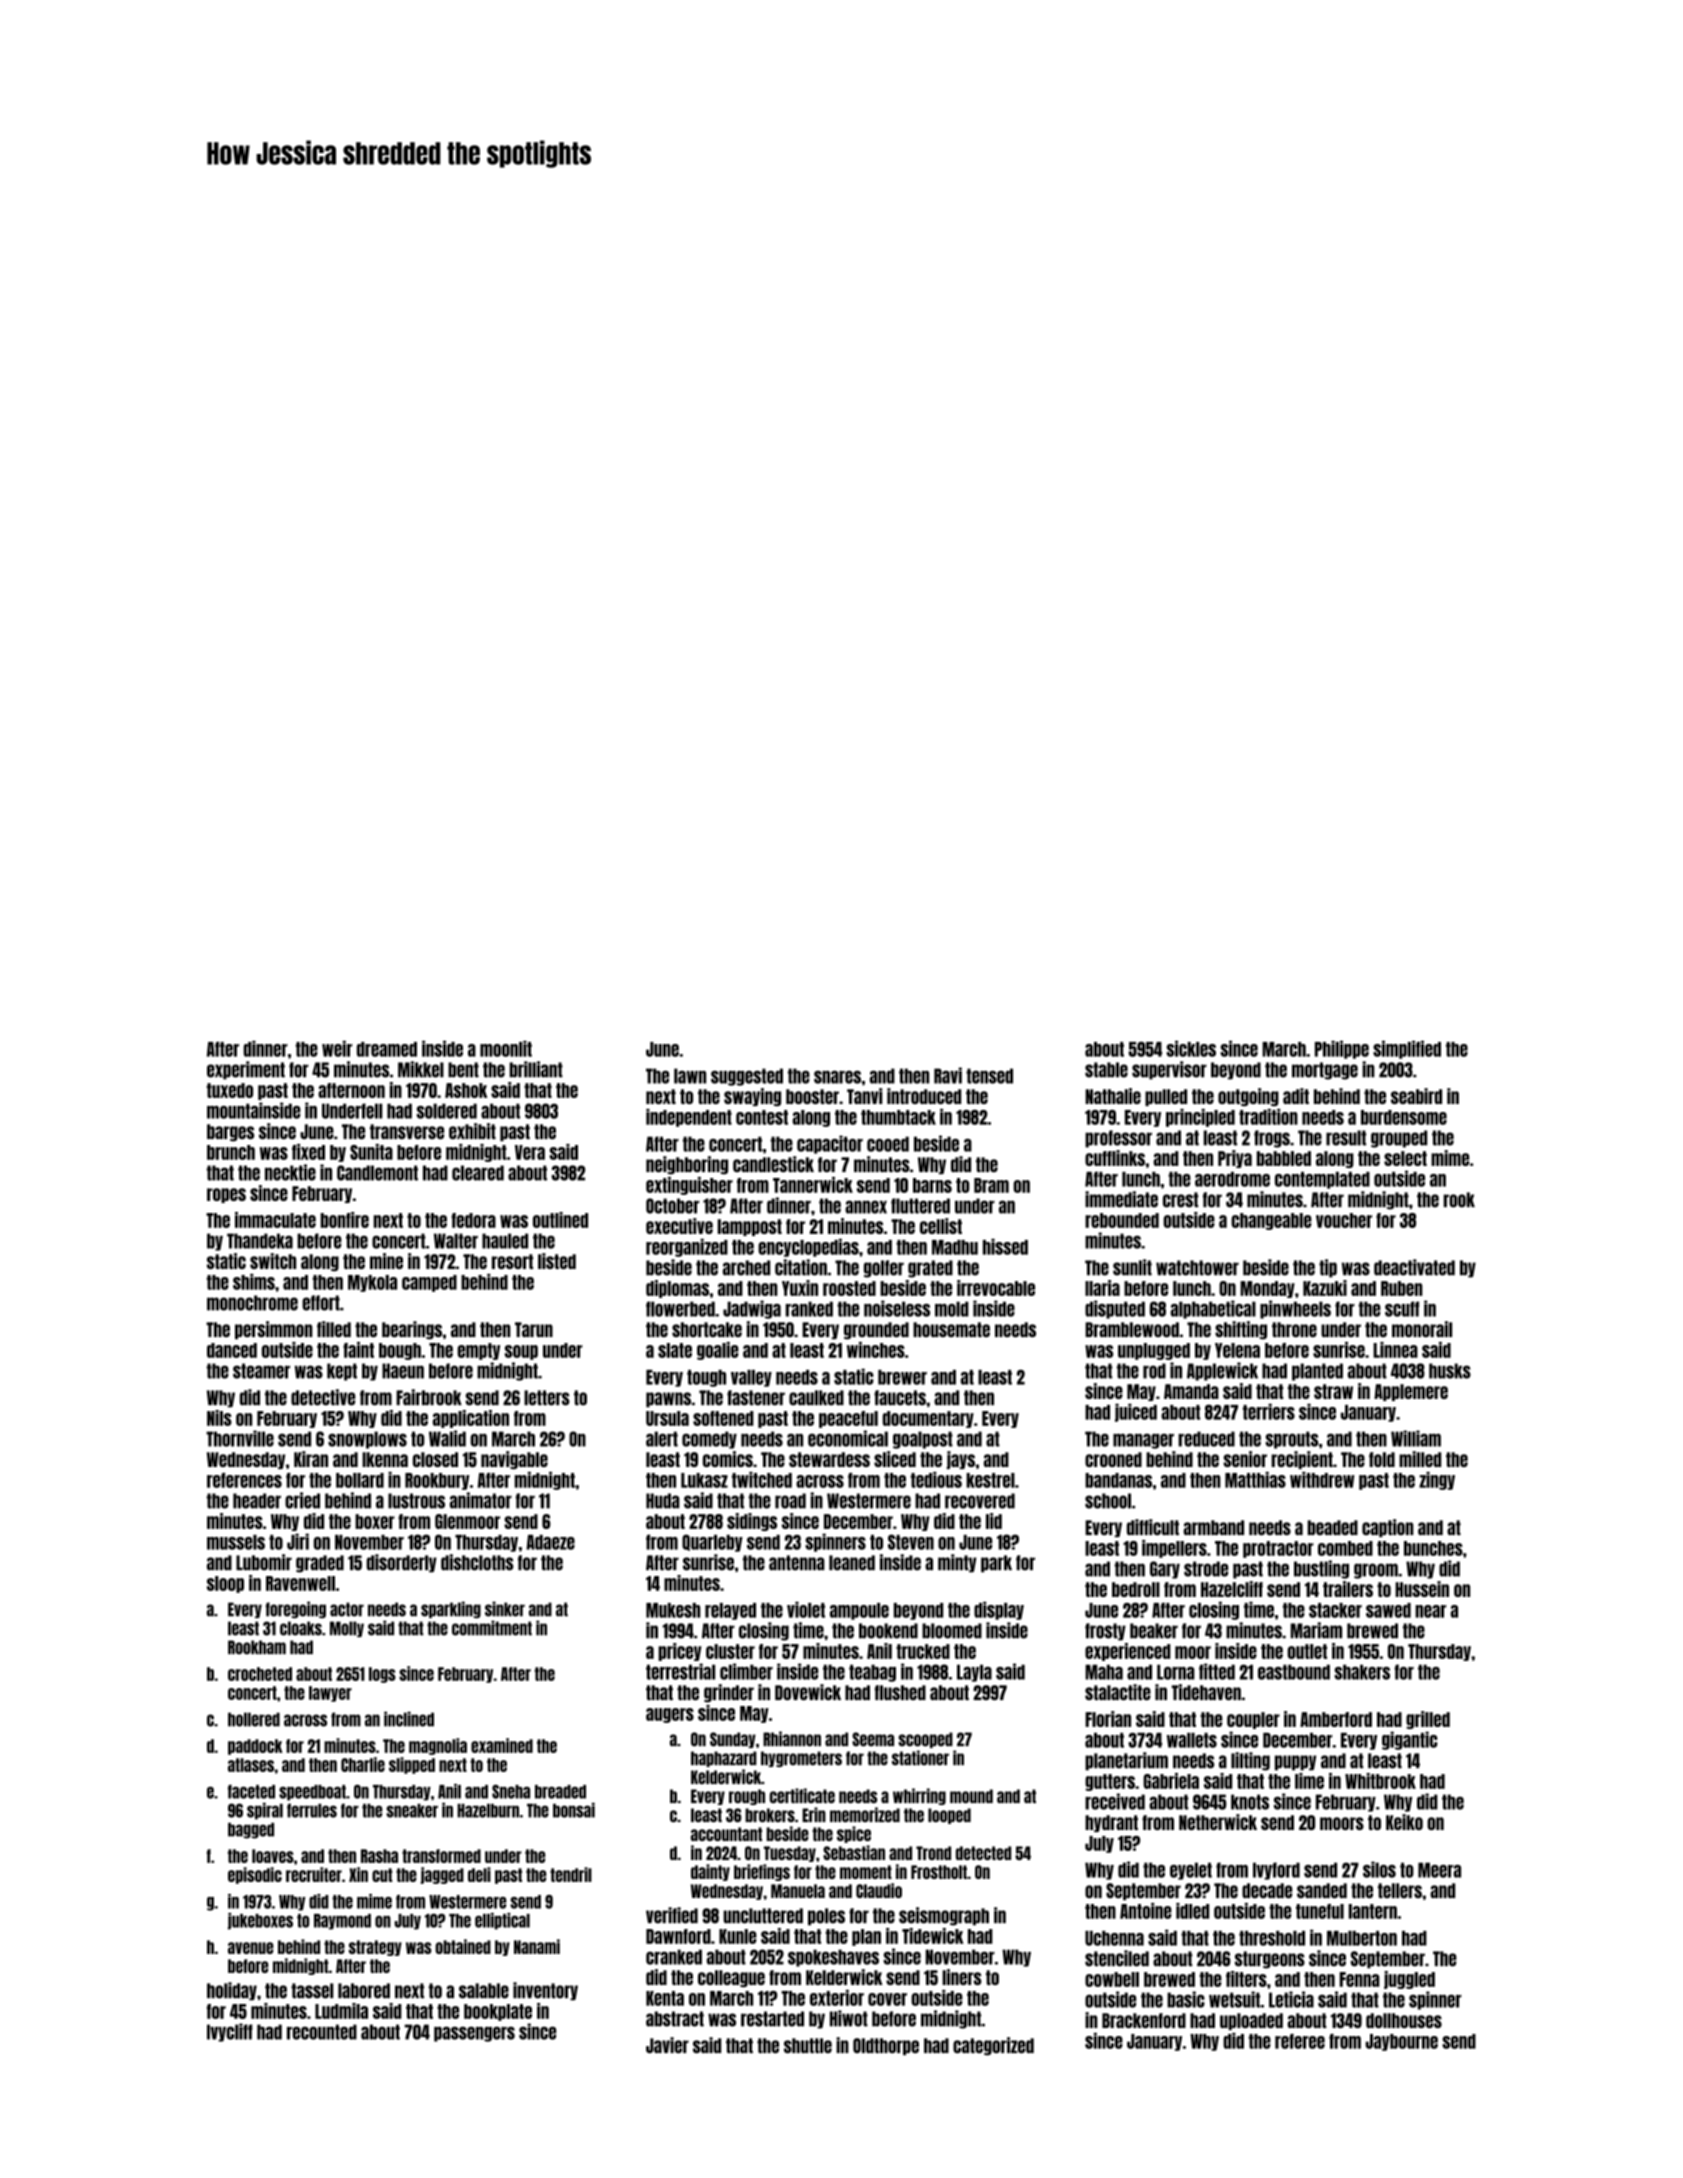  I want to click on passengers, so click(474, 2034).
